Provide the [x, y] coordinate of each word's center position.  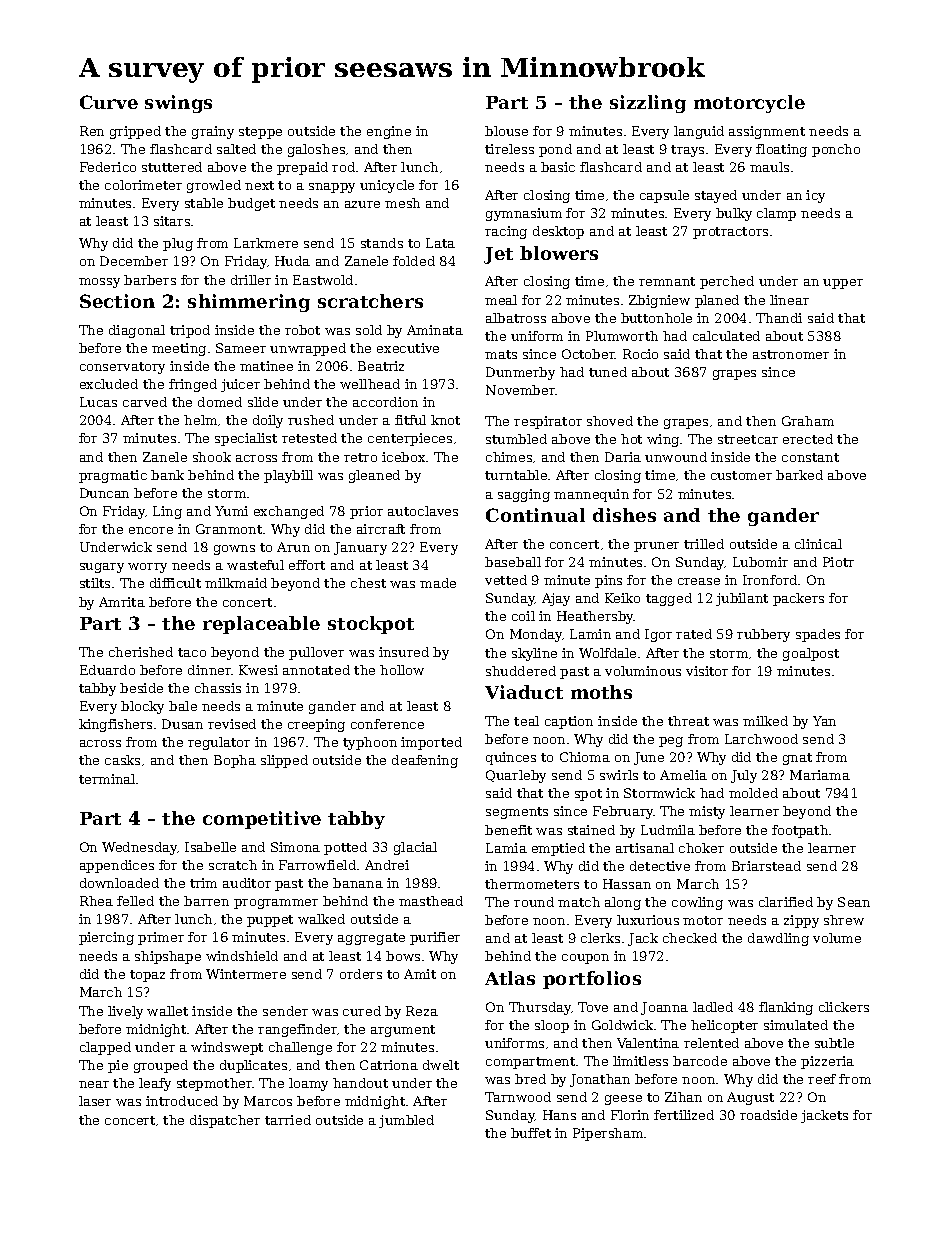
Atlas [510, 978]
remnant [667, 281]
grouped [161, 1066]
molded [753, 793]
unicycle [387, 186]
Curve [109, 102]
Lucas [98, 402]
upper [843, 284]
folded [414, 261]
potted [345, 848]
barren [206, 901]
